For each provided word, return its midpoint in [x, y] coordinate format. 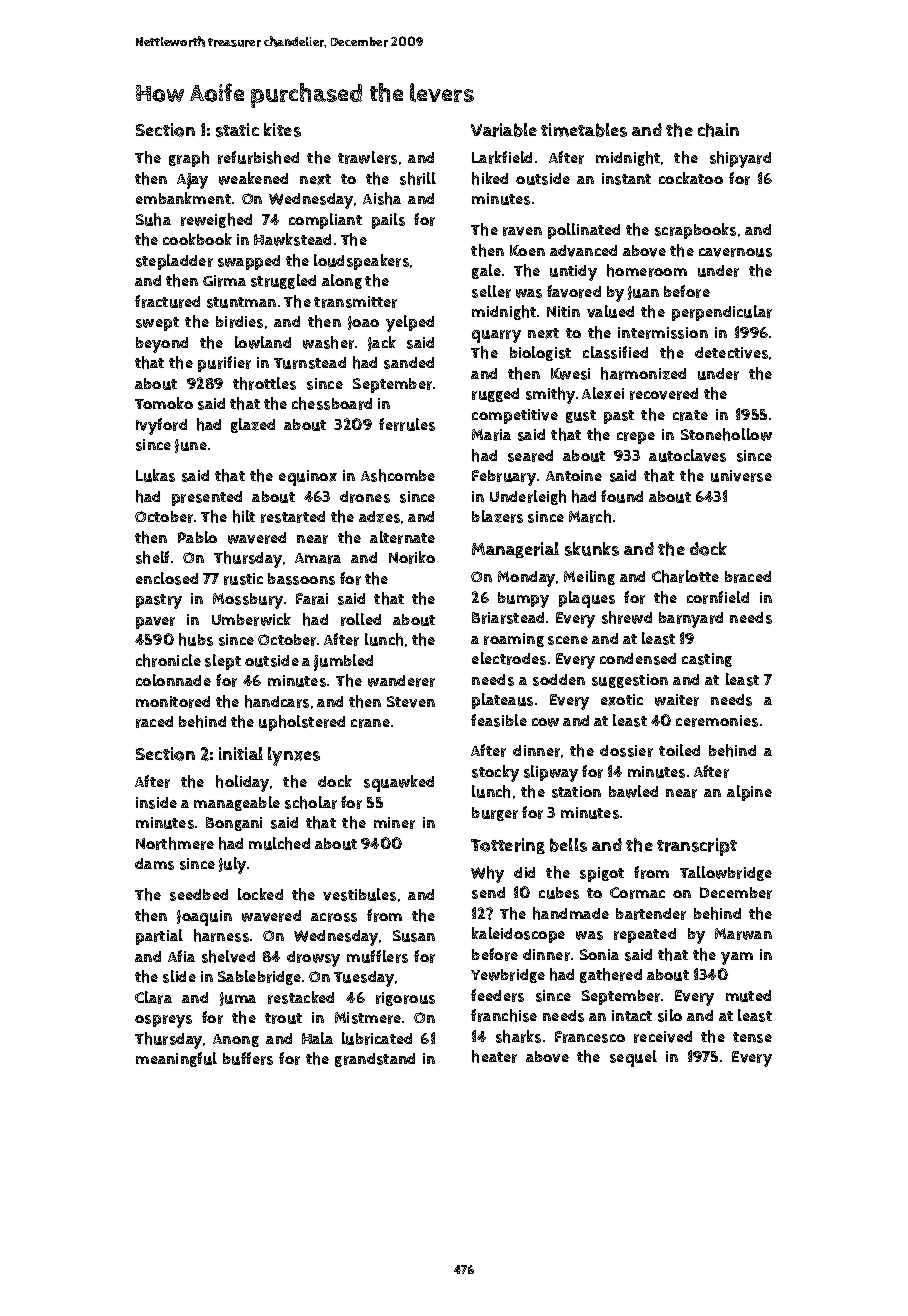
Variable [504, 130]
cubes [559, 893]
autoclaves [687, 455]
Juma [238, 999]
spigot [602, 874]
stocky [495, 773]
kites [282, 130]
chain [718, 130]
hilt [244, 516]
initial [241, 753]
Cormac [637, 893]
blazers [497, 516]
